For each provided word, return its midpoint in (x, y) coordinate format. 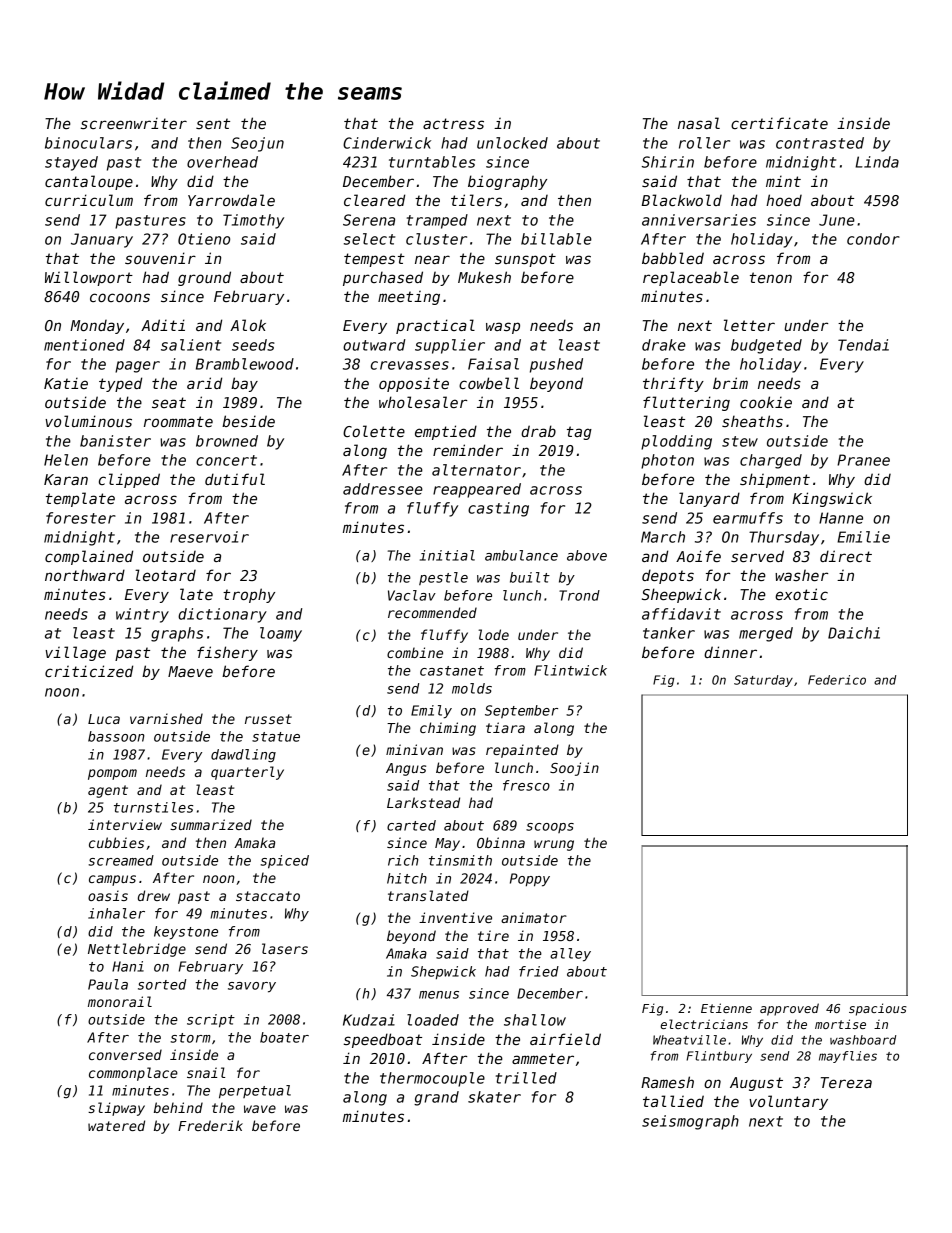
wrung (554, 845)
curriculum (89, 200)
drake (664, 345)
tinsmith (460, 860)
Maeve (190, 671)
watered (116, 1125)
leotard (165, 575)
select (369, 239)
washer (801, 575)
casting (498, 509)
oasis (108, 895)
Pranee (863, 460)
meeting (409, 298)
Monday (97, 327)
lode (493, 634)
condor (873, 239)
